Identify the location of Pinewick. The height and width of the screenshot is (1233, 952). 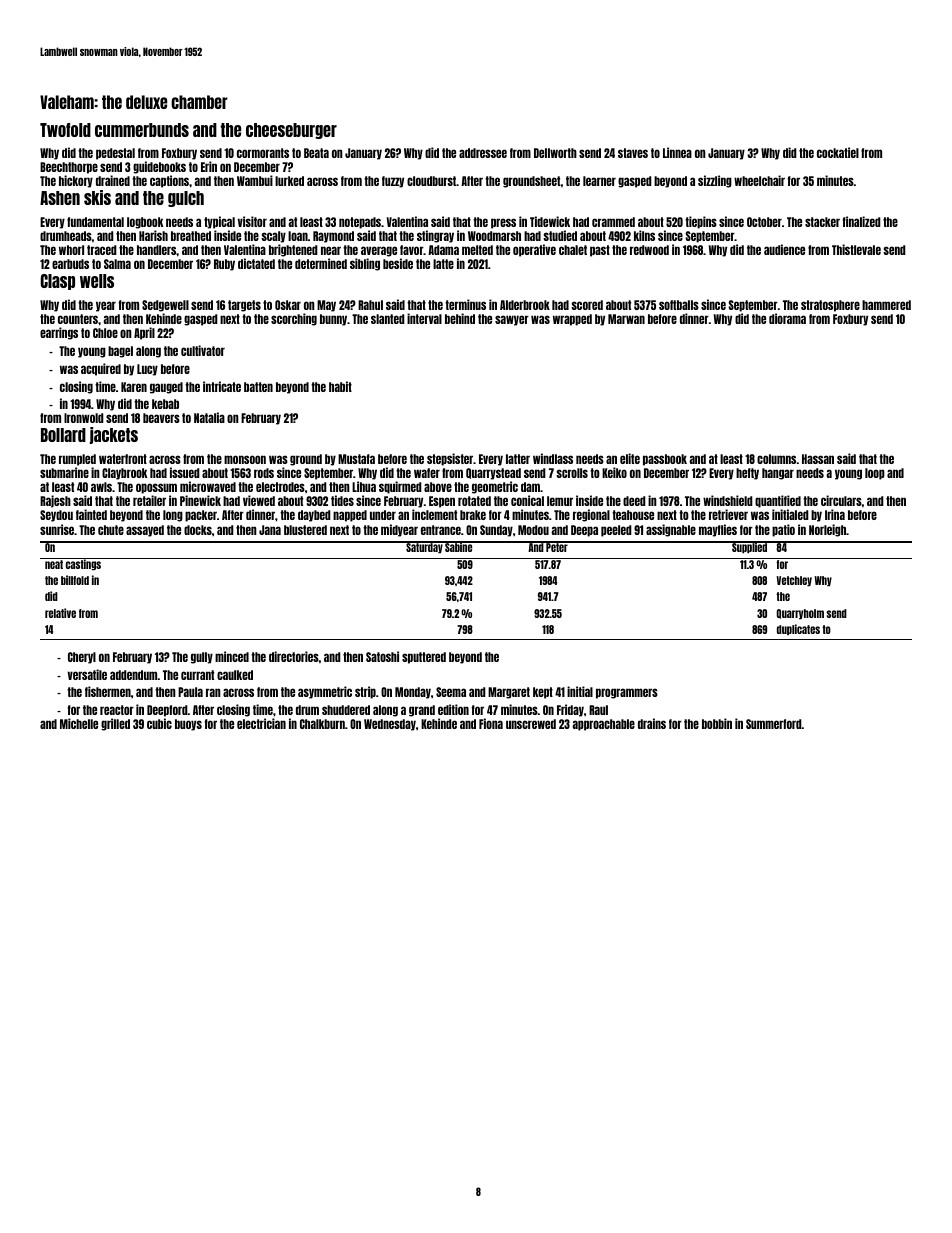
(200, 500).
